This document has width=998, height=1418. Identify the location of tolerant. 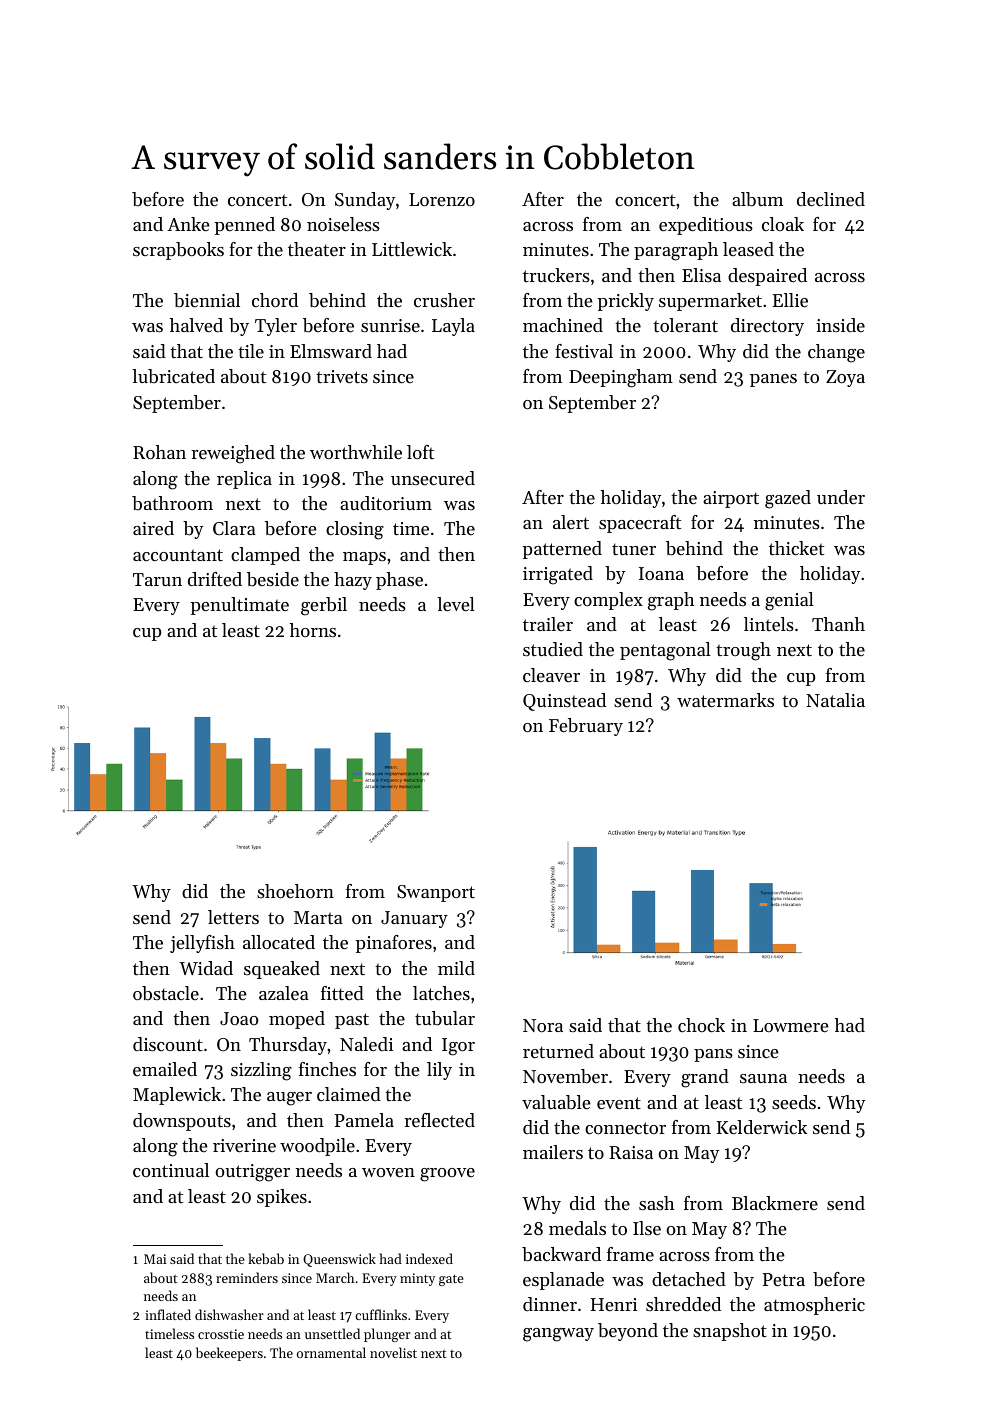
(685, 325).
